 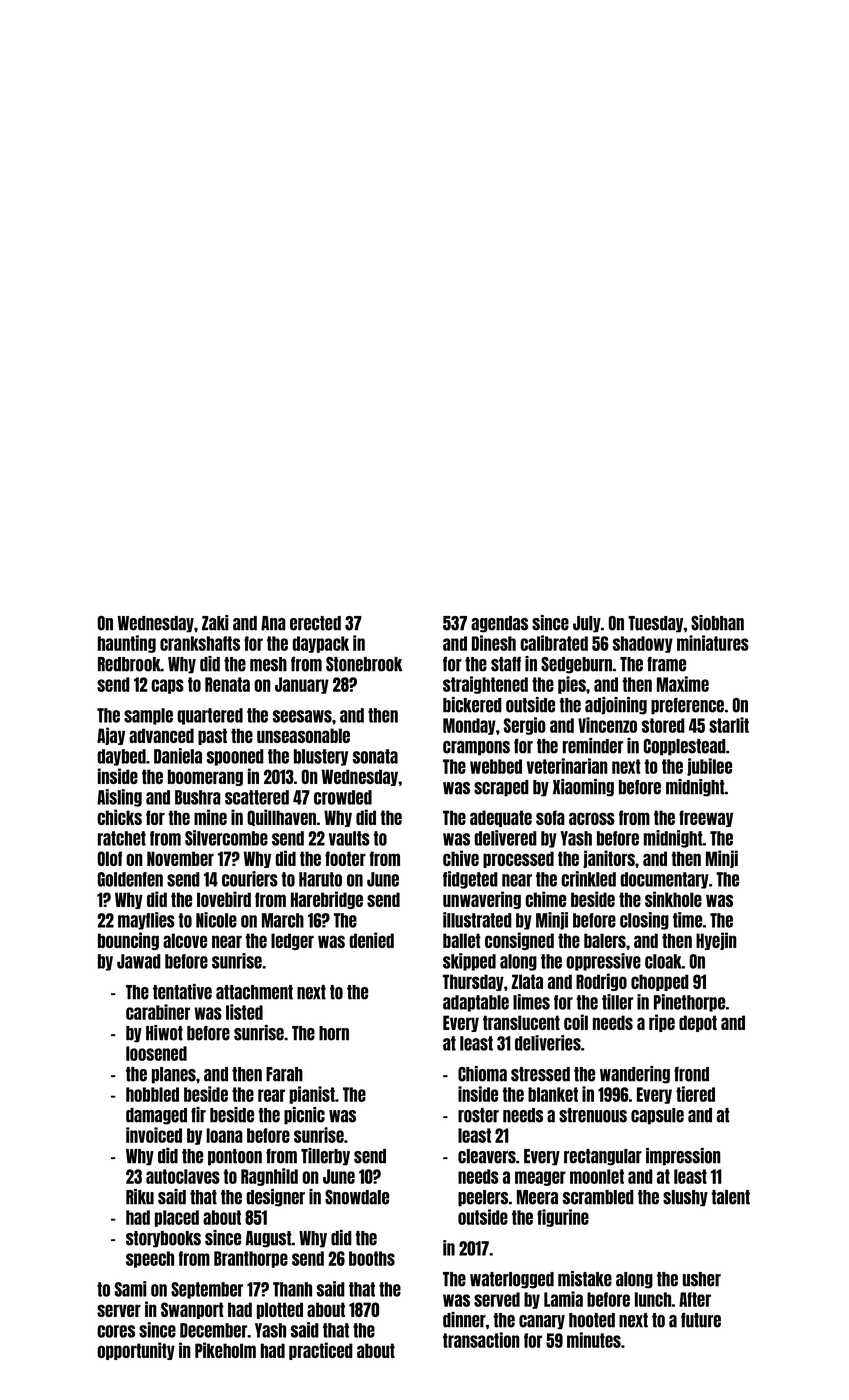 I want to click on vaults, so click(x=349, y=838).
